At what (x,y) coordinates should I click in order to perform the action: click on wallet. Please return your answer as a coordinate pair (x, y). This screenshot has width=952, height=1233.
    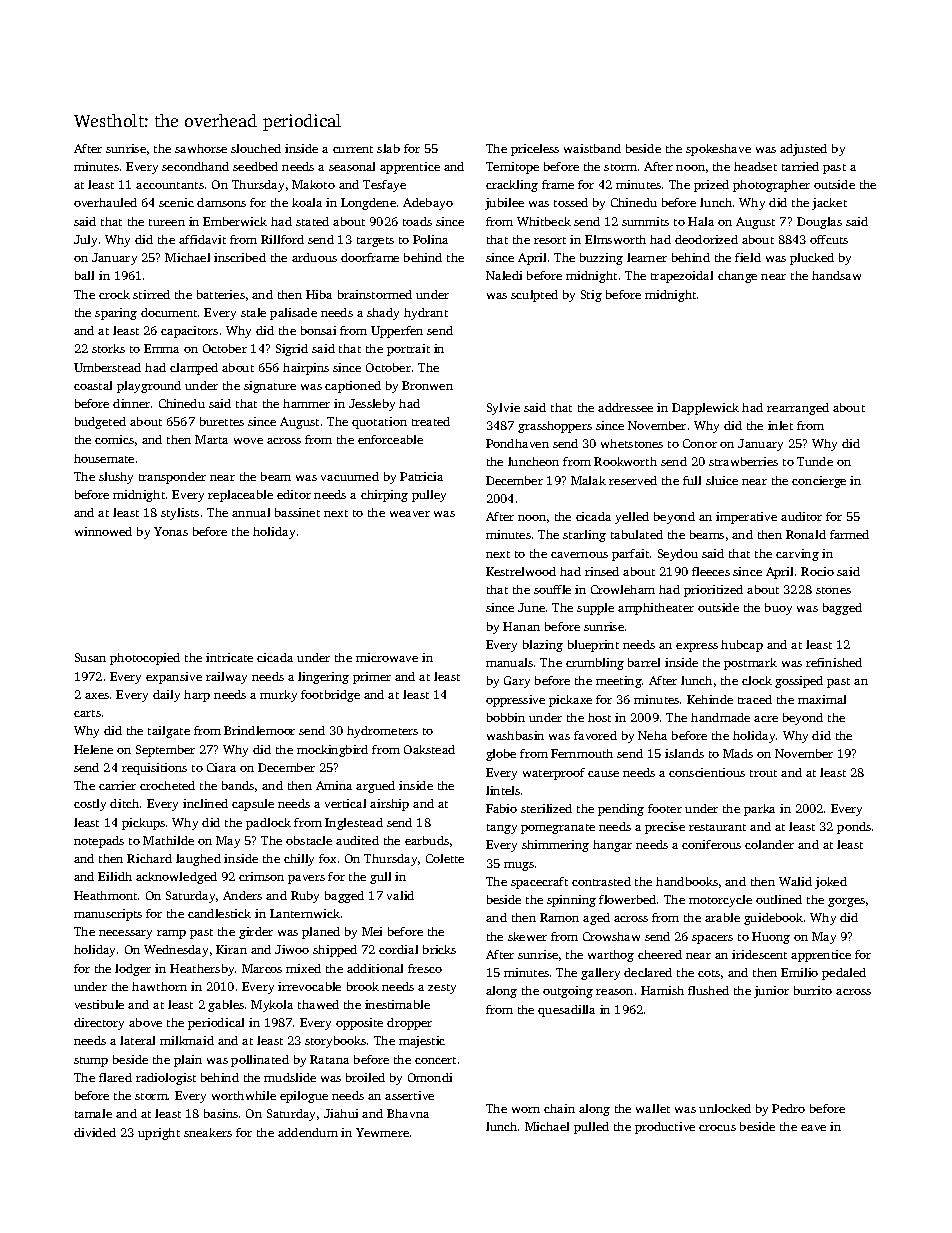
    Looking at the image, I should click on (653, 1108).
